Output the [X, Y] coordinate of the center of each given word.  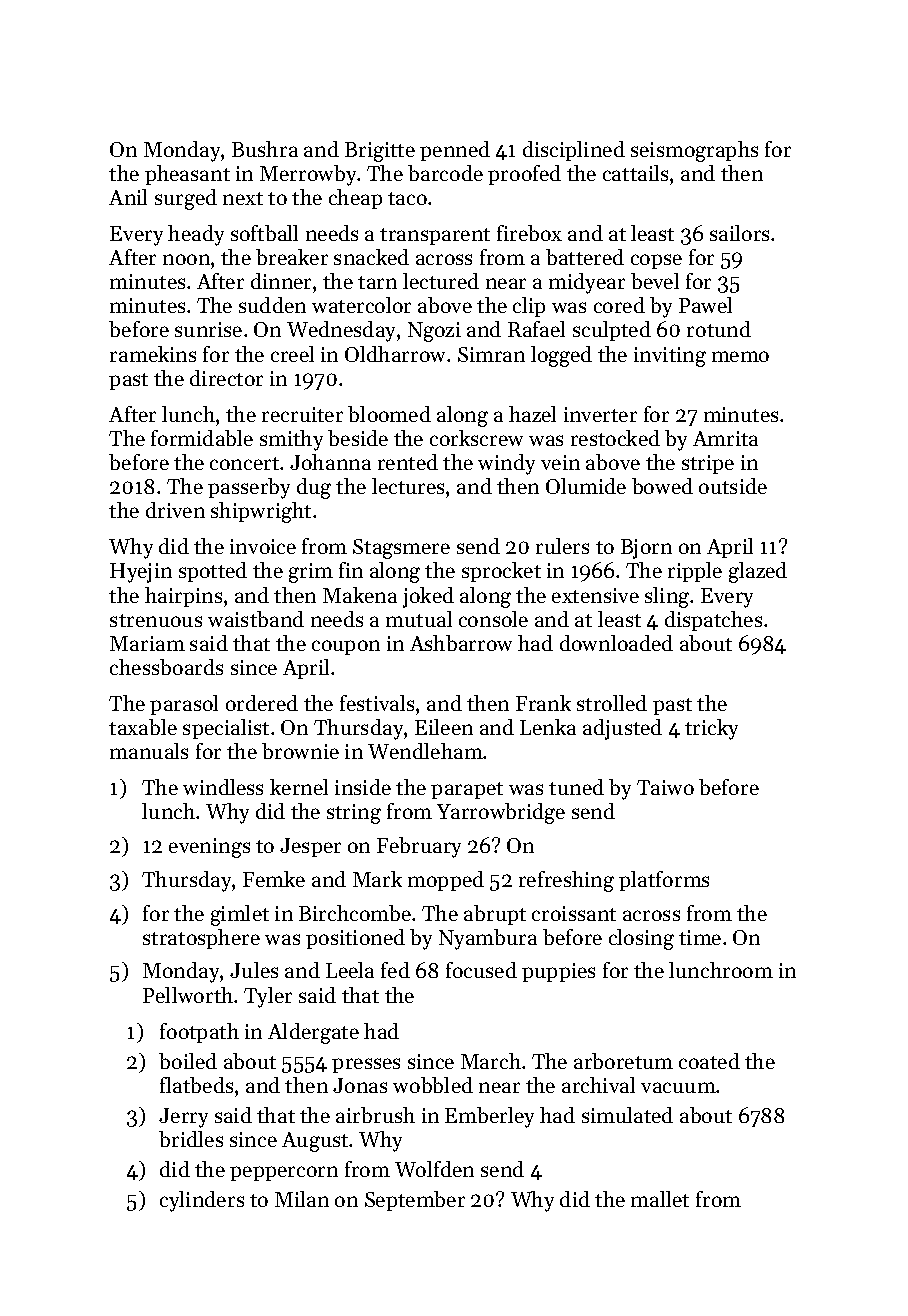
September [415, 1201]
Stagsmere [401, 549]
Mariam [147, 643]
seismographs [694, 151]
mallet [660, 1199]
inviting [670, 357]
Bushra [265, 149]
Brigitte [380, 152]
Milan [302, 1199]
